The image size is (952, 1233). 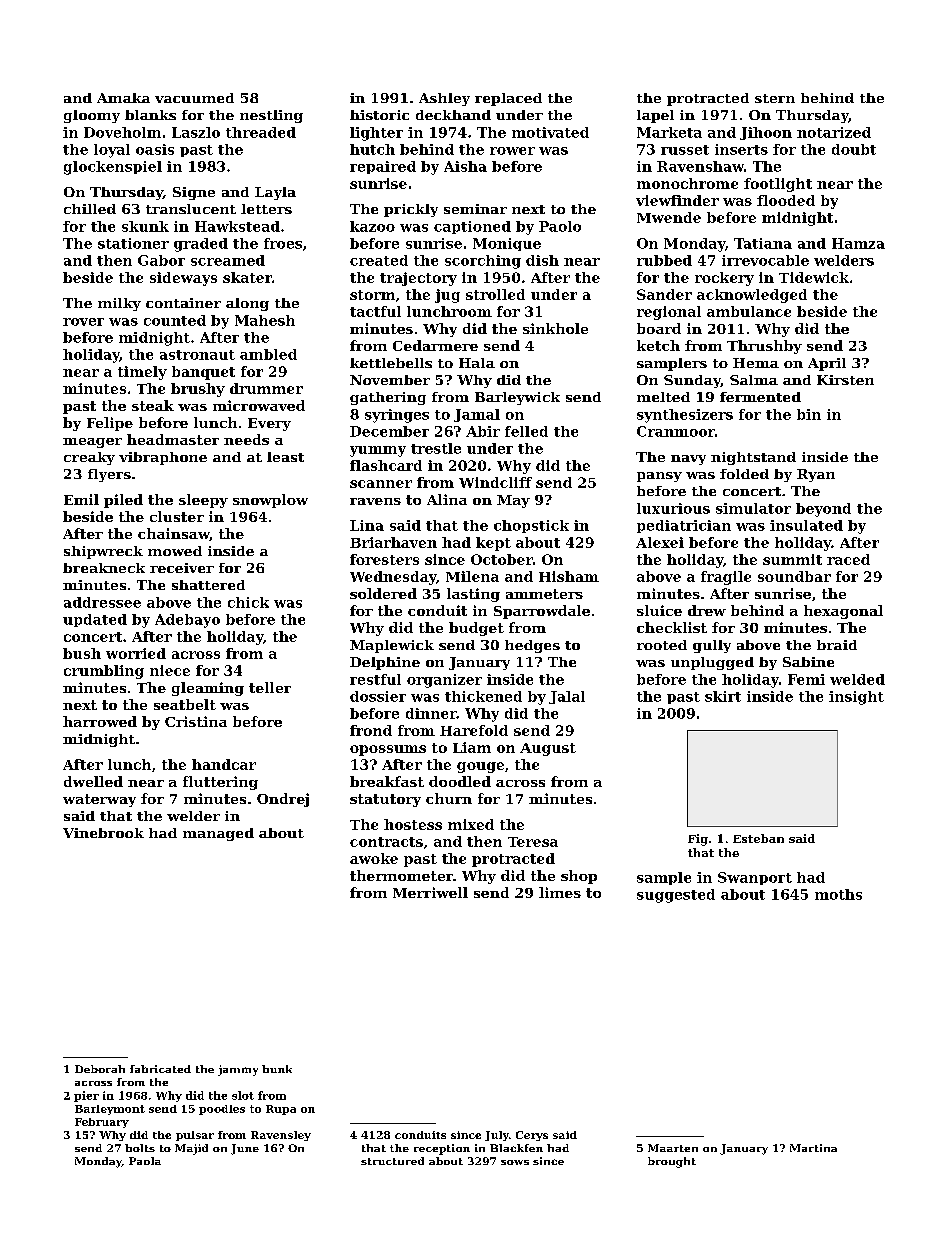 What do you see at coordinates (82, 653) in the screenshot?
I see `bush` at bounding box center [82, 653].
